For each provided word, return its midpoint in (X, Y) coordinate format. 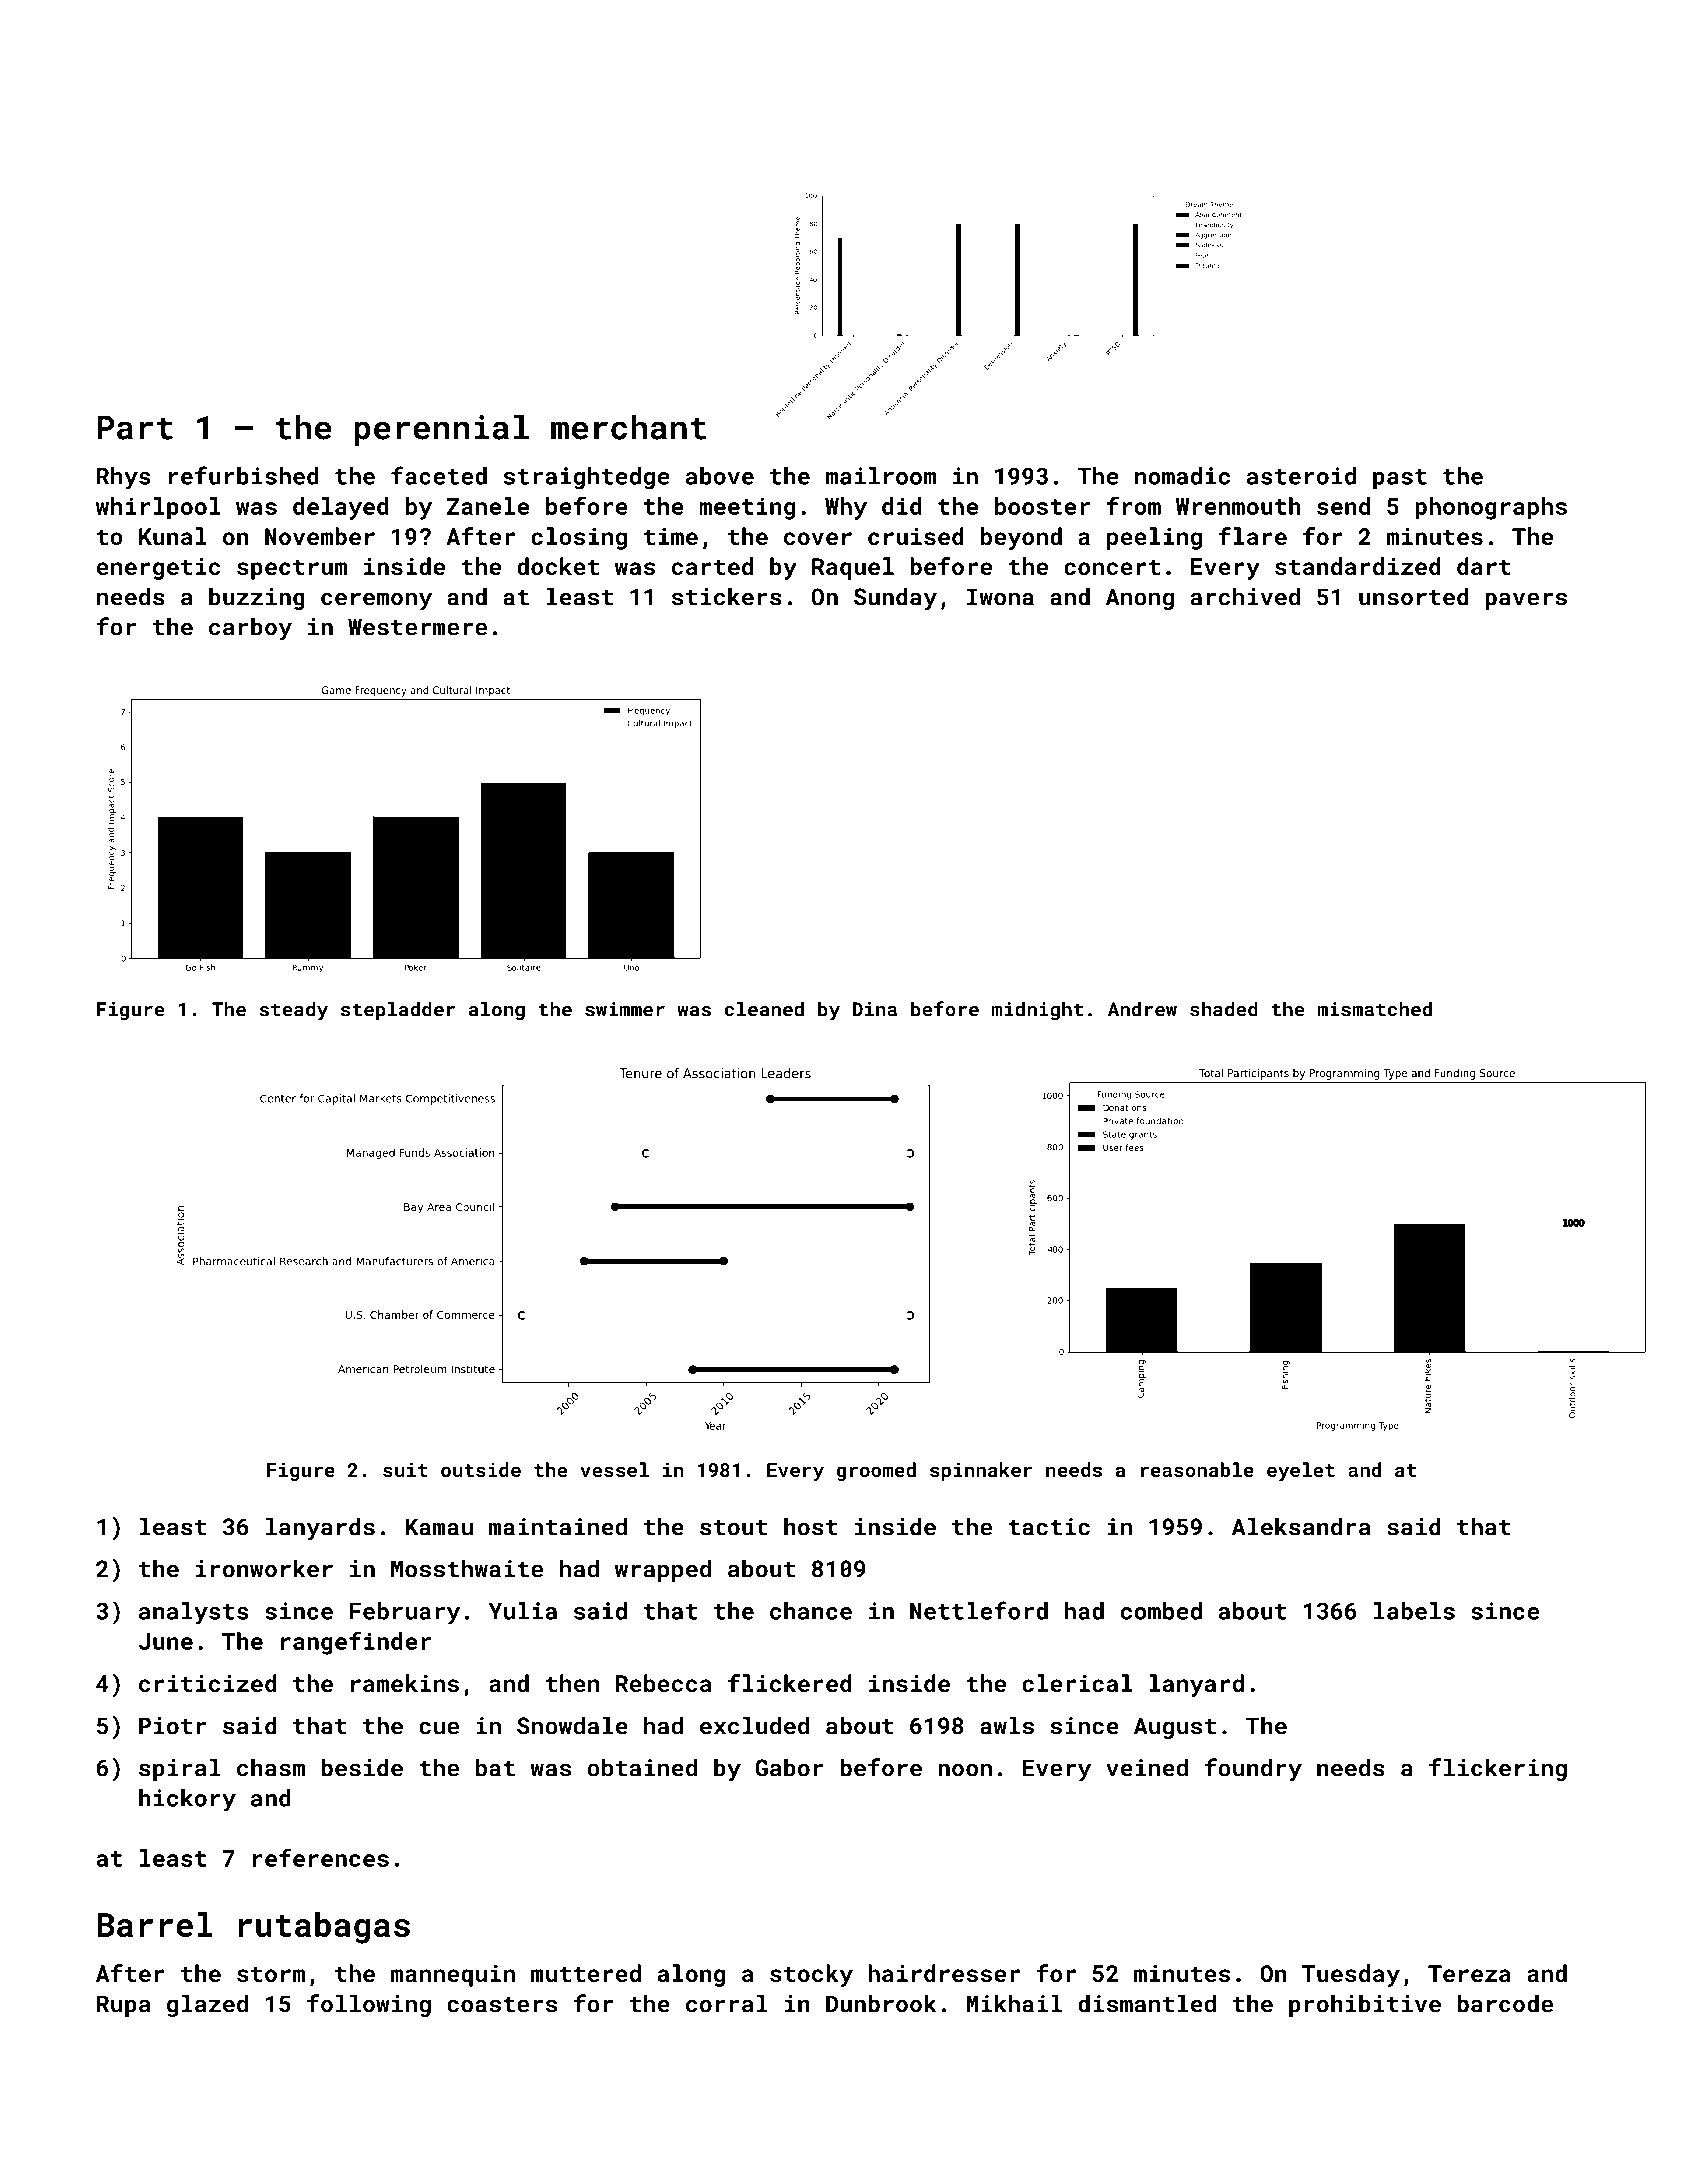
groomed (876, 1471)
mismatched (1374, 1009)
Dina (875, 1009)
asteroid (1301, 476)
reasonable (1197, 1469)
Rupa (123, 2006)
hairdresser (944, 1973)
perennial (442, 430)
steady (293, 1011)
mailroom (881, 476)
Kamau (439, 1527)
